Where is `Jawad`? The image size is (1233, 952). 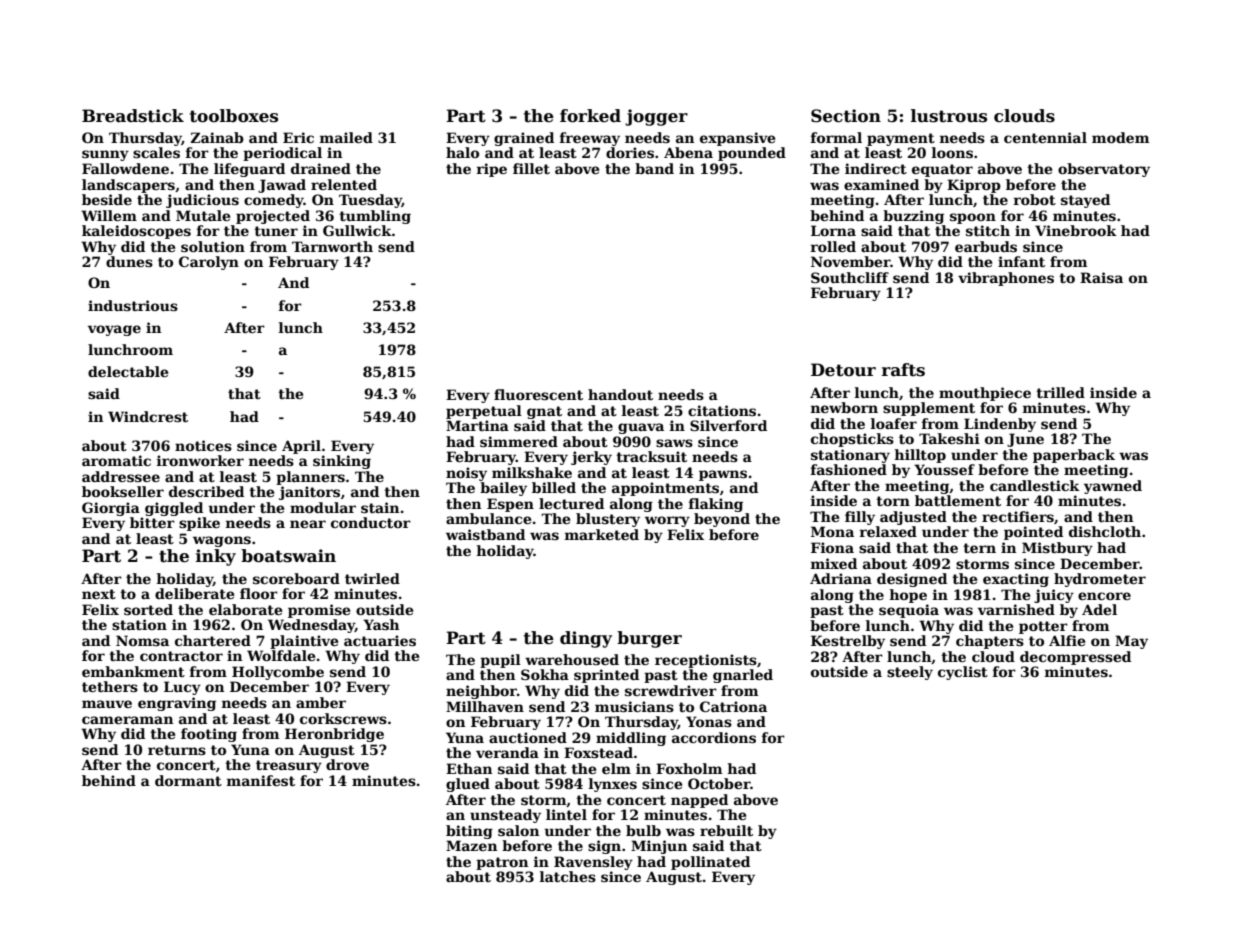
Jawad is located at coordinates (282, 186).
